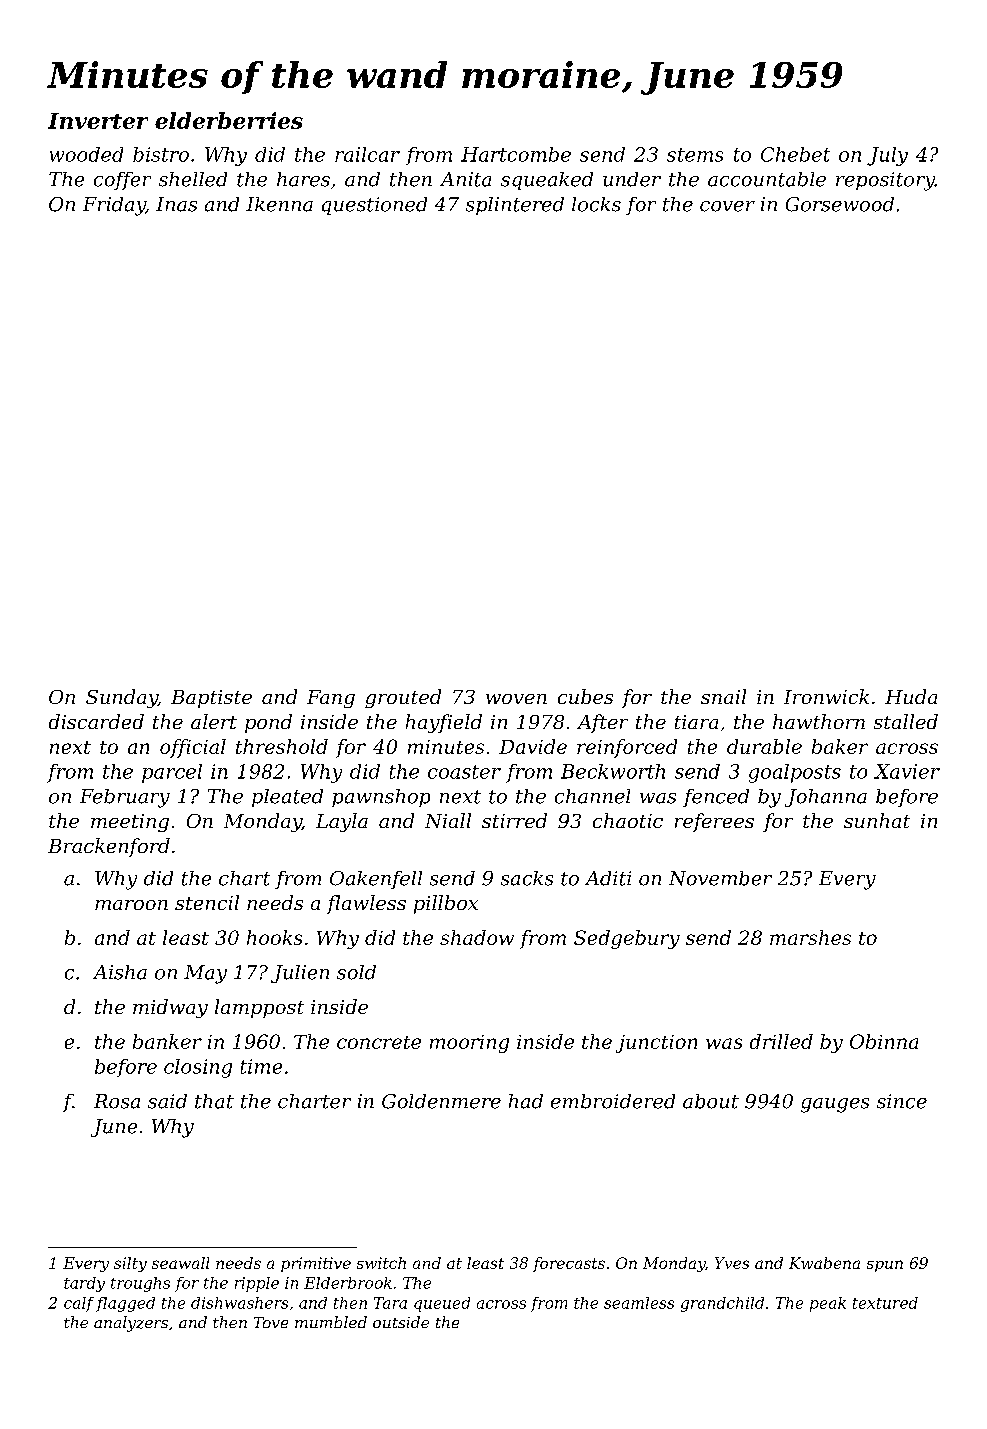 The height and width of the page is (1429, 987). What do you see at coordinates (596, 204) in the page?
I see `locks` at bounding box center [596, 204].
